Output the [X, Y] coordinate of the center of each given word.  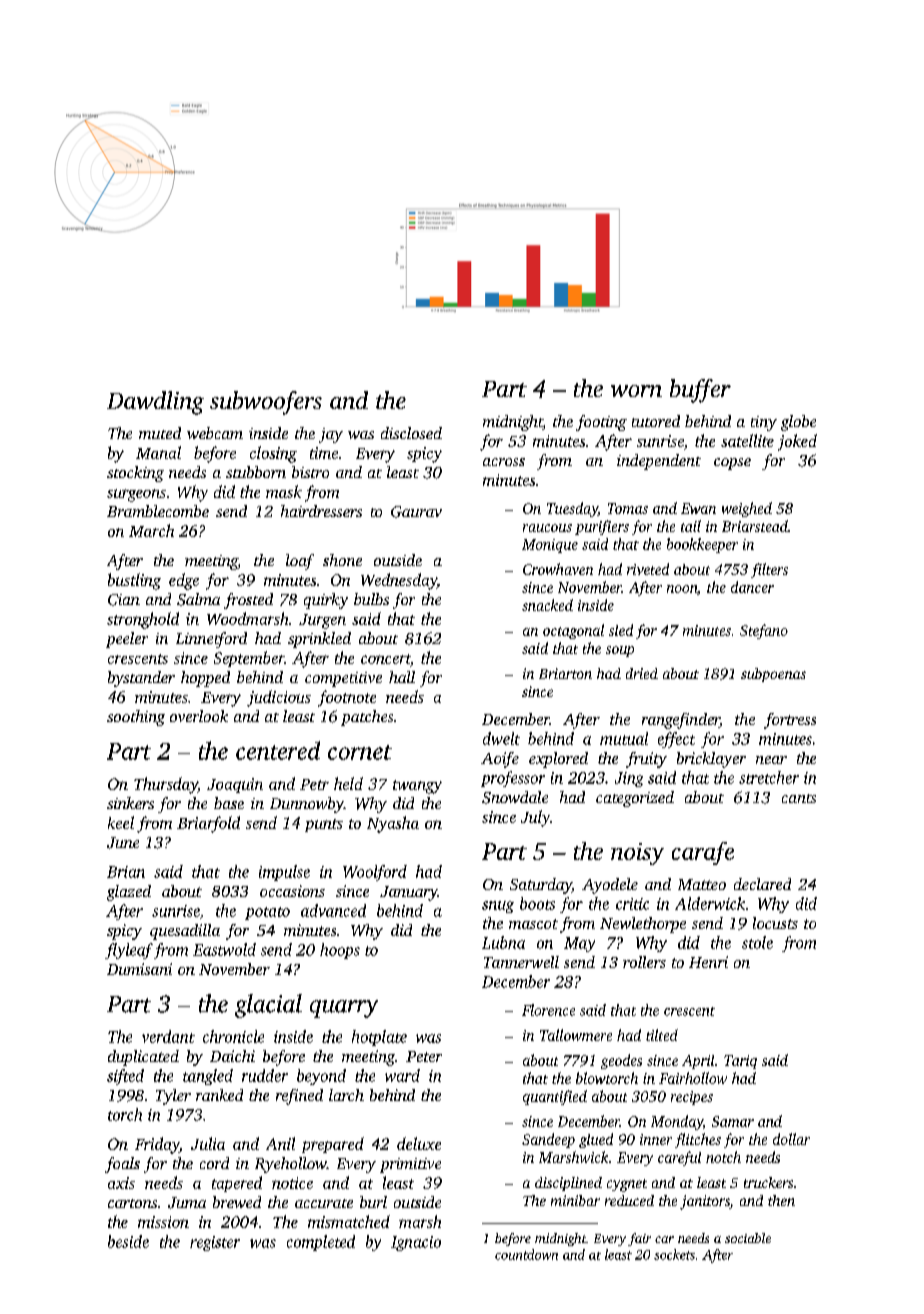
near [771, 760]
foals [122, 1165]
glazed [129, 893]
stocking [135, 474]
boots [537, 903]
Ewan [698, 508]
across [504, 462]
